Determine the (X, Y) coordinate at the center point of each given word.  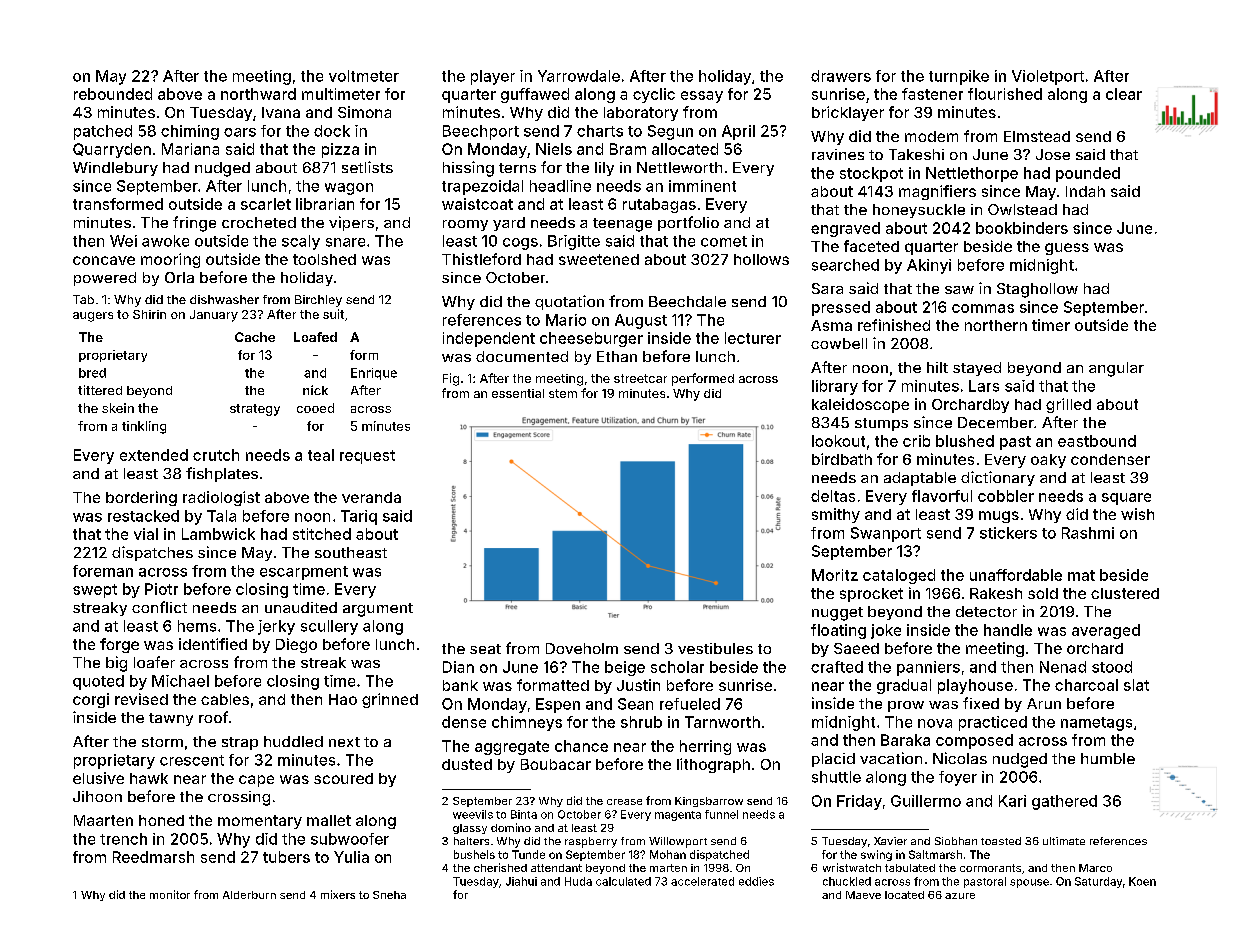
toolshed (324, 259)
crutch (216, 455)
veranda (371, 497)
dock (332, 131)
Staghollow (1037, 290)
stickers (1008, 533)
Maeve (863, 895)
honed (161, 820)
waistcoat (477, 204)
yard (509, 224)
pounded (1088, 174)
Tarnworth (722, 722)
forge (119, 645)
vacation (891, 758)
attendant (556, 868)
